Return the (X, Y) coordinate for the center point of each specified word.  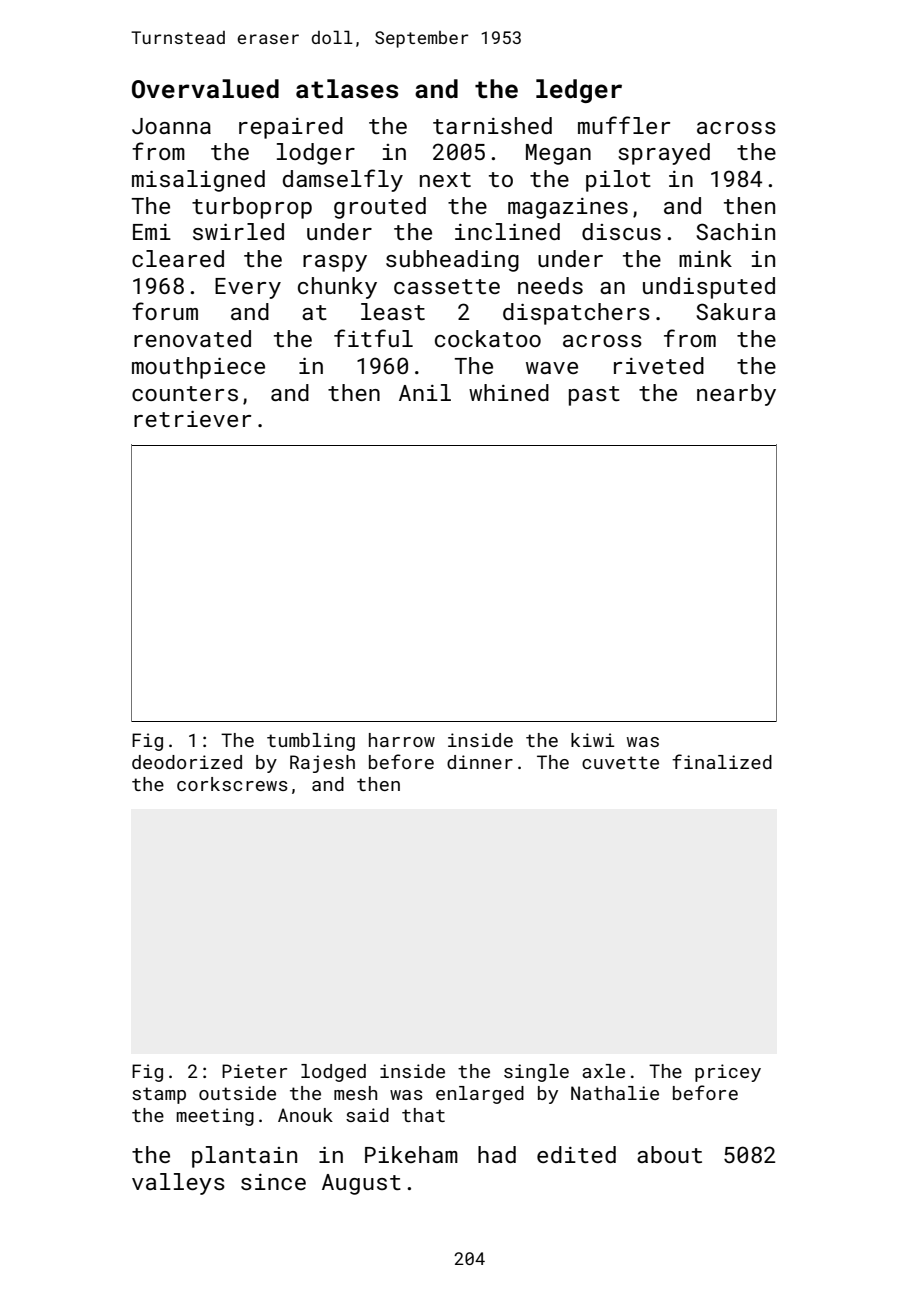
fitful (373, 338)
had (497, 1154)
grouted (380, 208)
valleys (178, 1184)
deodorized (187, 762)
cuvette (620, 762)
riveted (659, 365)
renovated (192, 338)
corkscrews (232, 784)
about (669, 1154)
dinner (480, 762)
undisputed (709, 288)
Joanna (171, 126)
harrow (402, 740)
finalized (722, 761)
